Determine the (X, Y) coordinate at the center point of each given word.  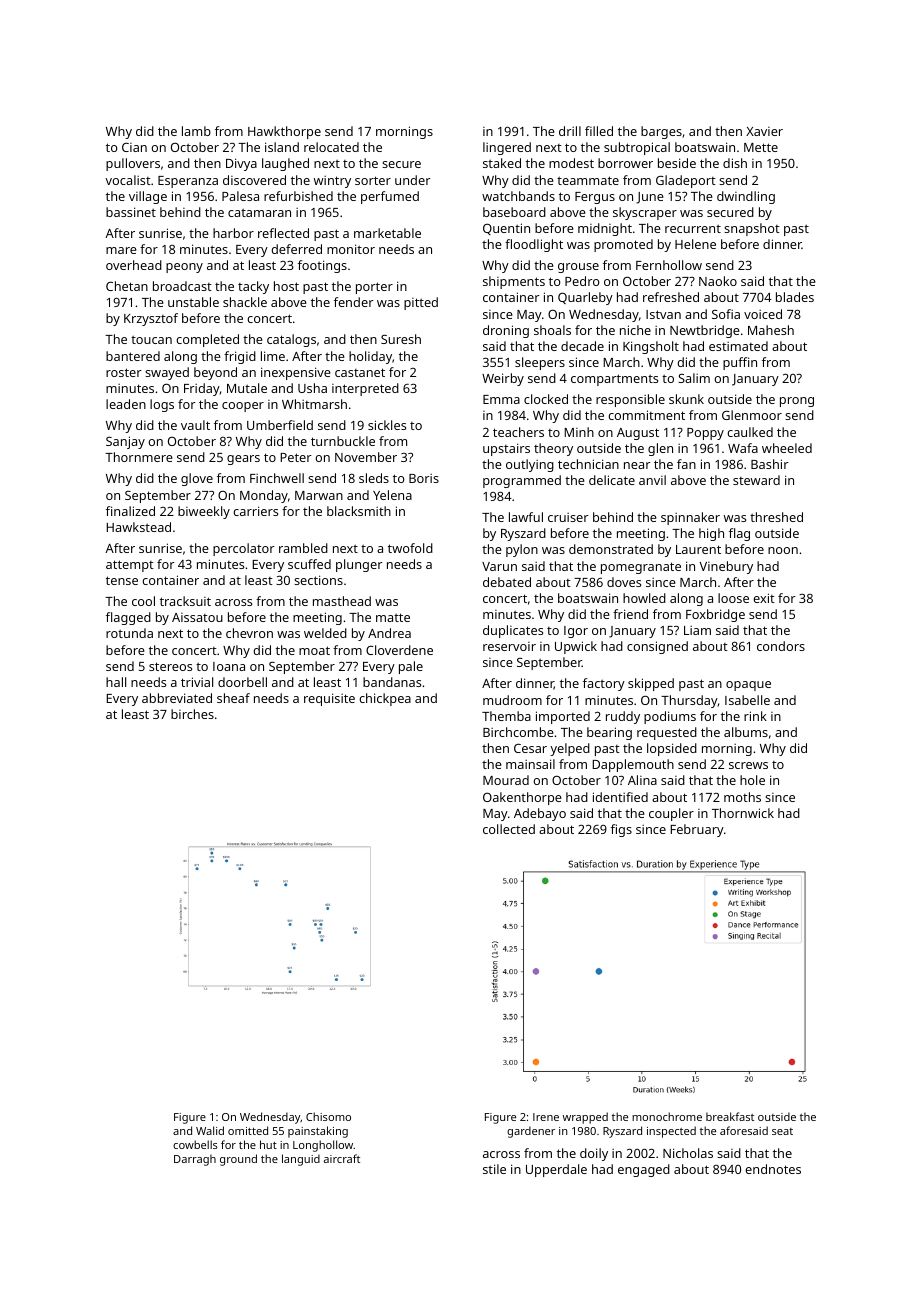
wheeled (787, 448)
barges (661, 132)
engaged (644, 1170)
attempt (130, 566)
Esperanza (188, 182)
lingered (507, 148)
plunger (359, 565)
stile (494, 1169)
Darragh (195, 1160)
